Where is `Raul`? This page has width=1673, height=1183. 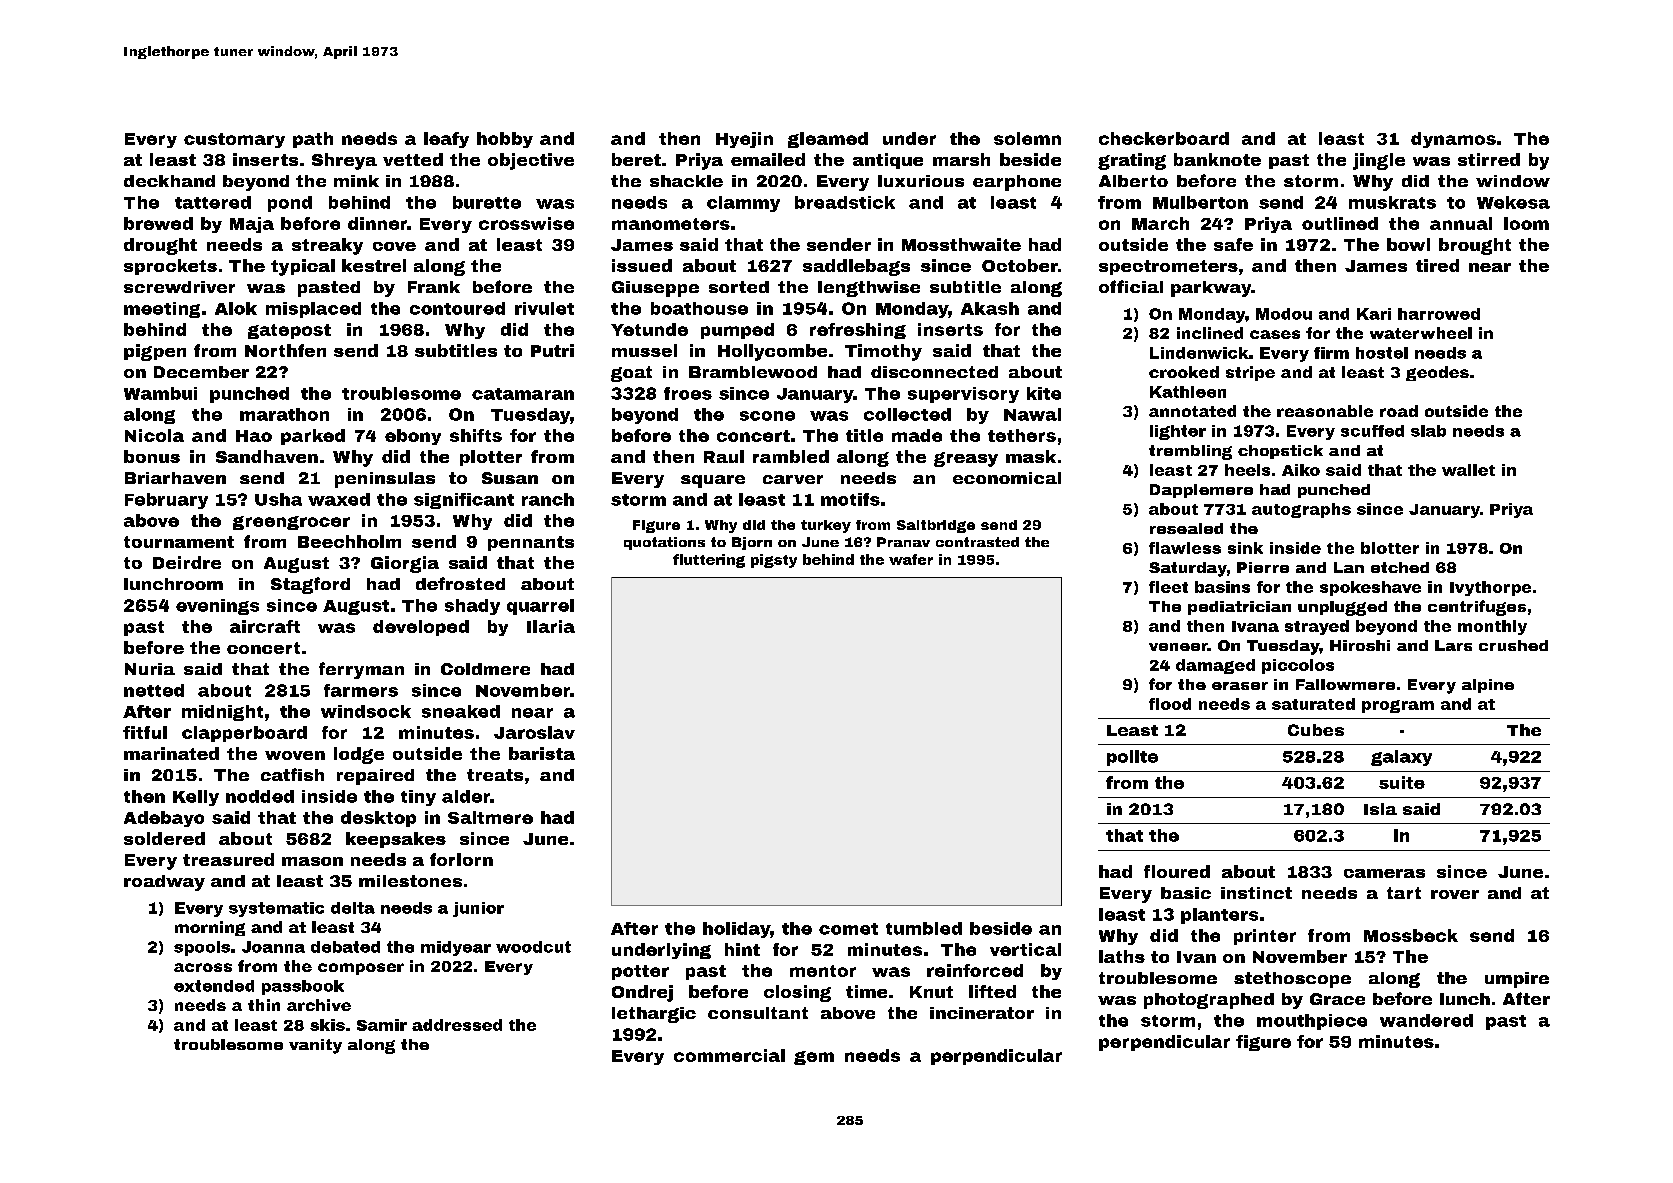 Raul is located at coordinates (724, 456).
